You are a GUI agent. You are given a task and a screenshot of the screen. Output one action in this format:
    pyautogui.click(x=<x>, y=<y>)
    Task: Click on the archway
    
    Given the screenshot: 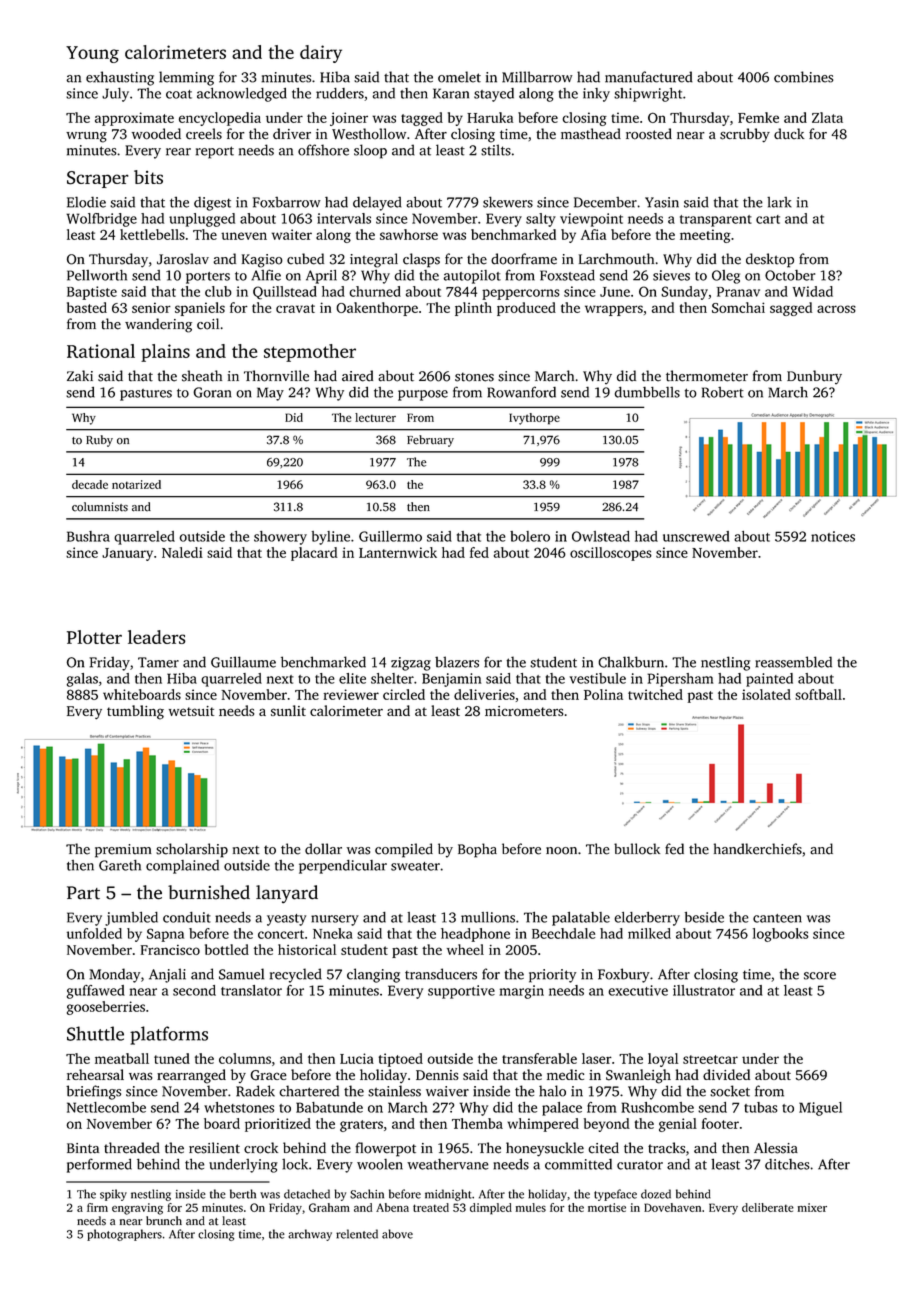 What is the action you would take?
    pyautogui.click(x=310, y=1235)
